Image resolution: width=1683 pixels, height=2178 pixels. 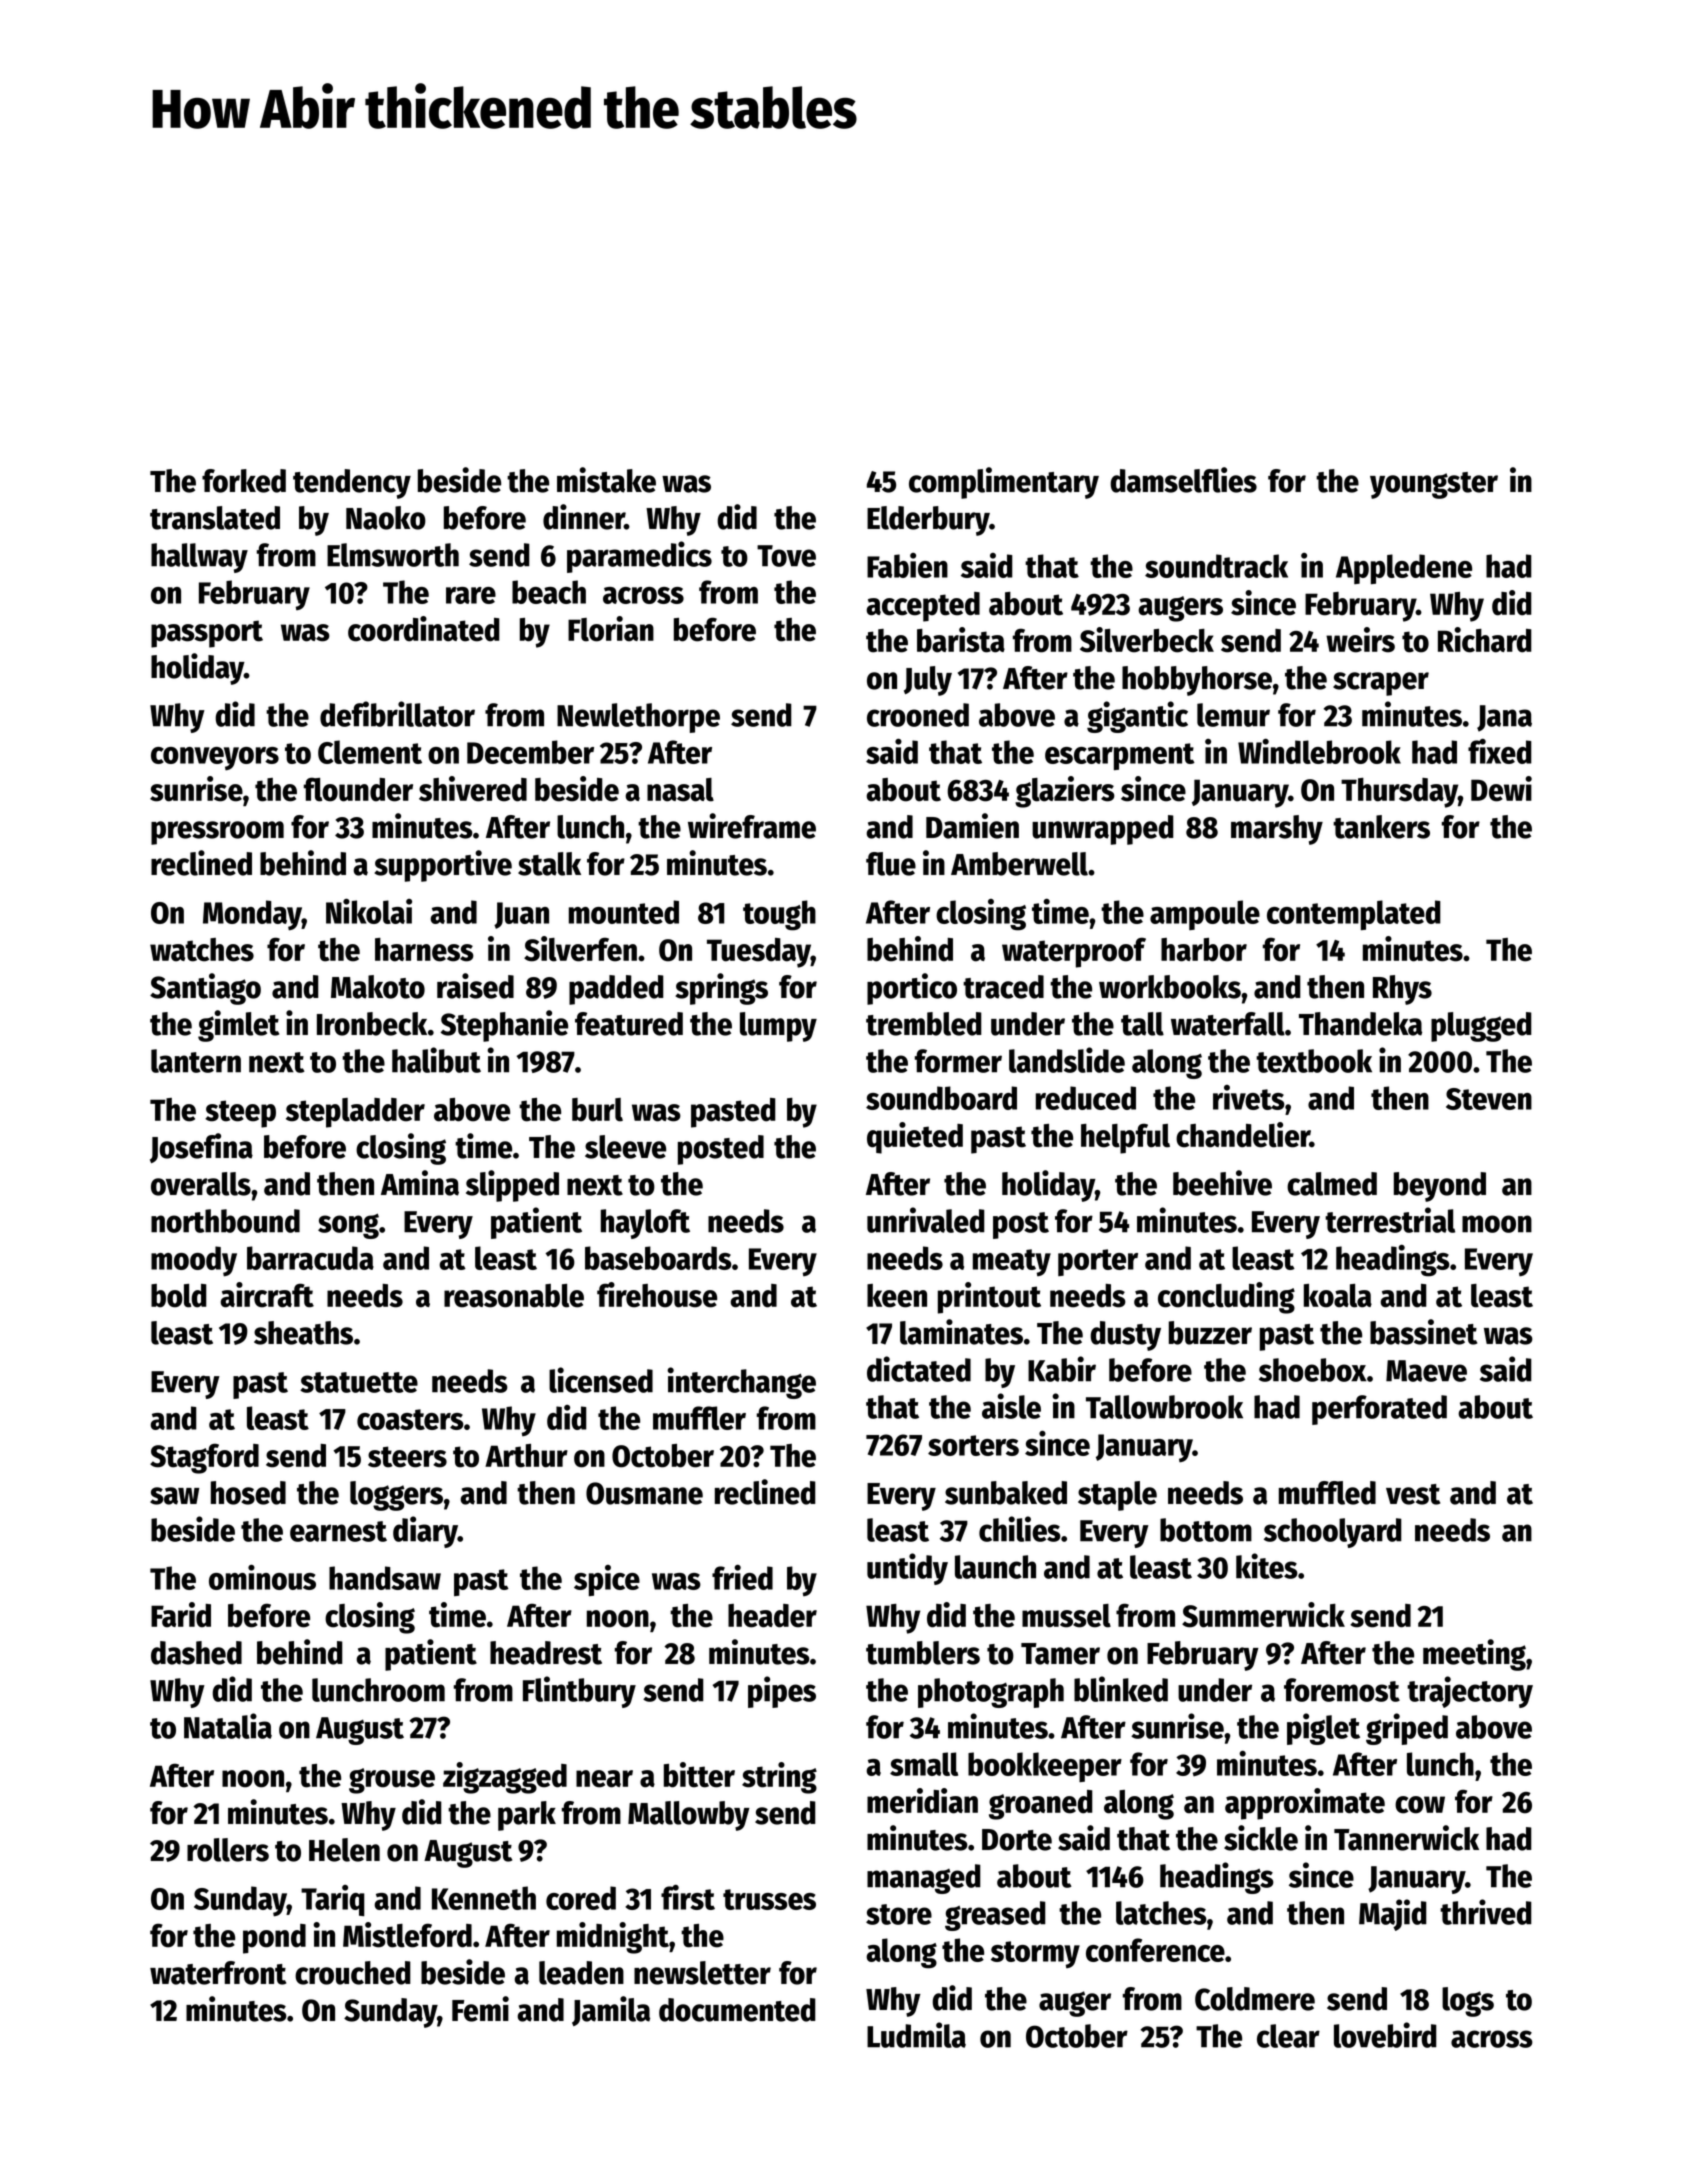 What do you see at coordinates (919, 1369) in the page?
I see `dictated` at bounding box center [919, 1369].
